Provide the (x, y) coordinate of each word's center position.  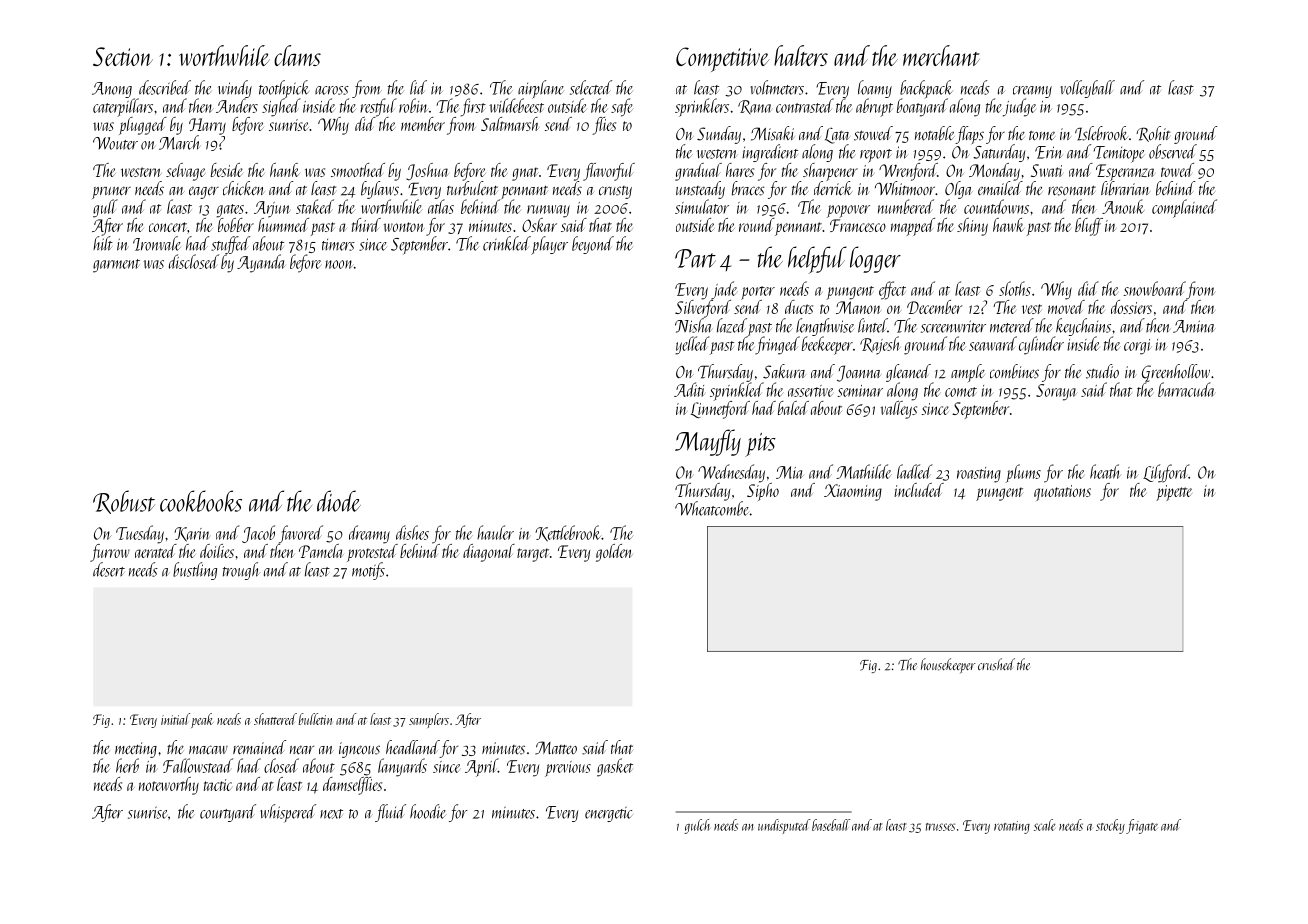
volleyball (1087, 89)
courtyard (228, 813)
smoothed (358, 170)
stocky (1110, 826)
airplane (541, 89)
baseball (831, 825)
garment (116, 266)
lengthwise (825, 327)
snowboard (1155, 288)
